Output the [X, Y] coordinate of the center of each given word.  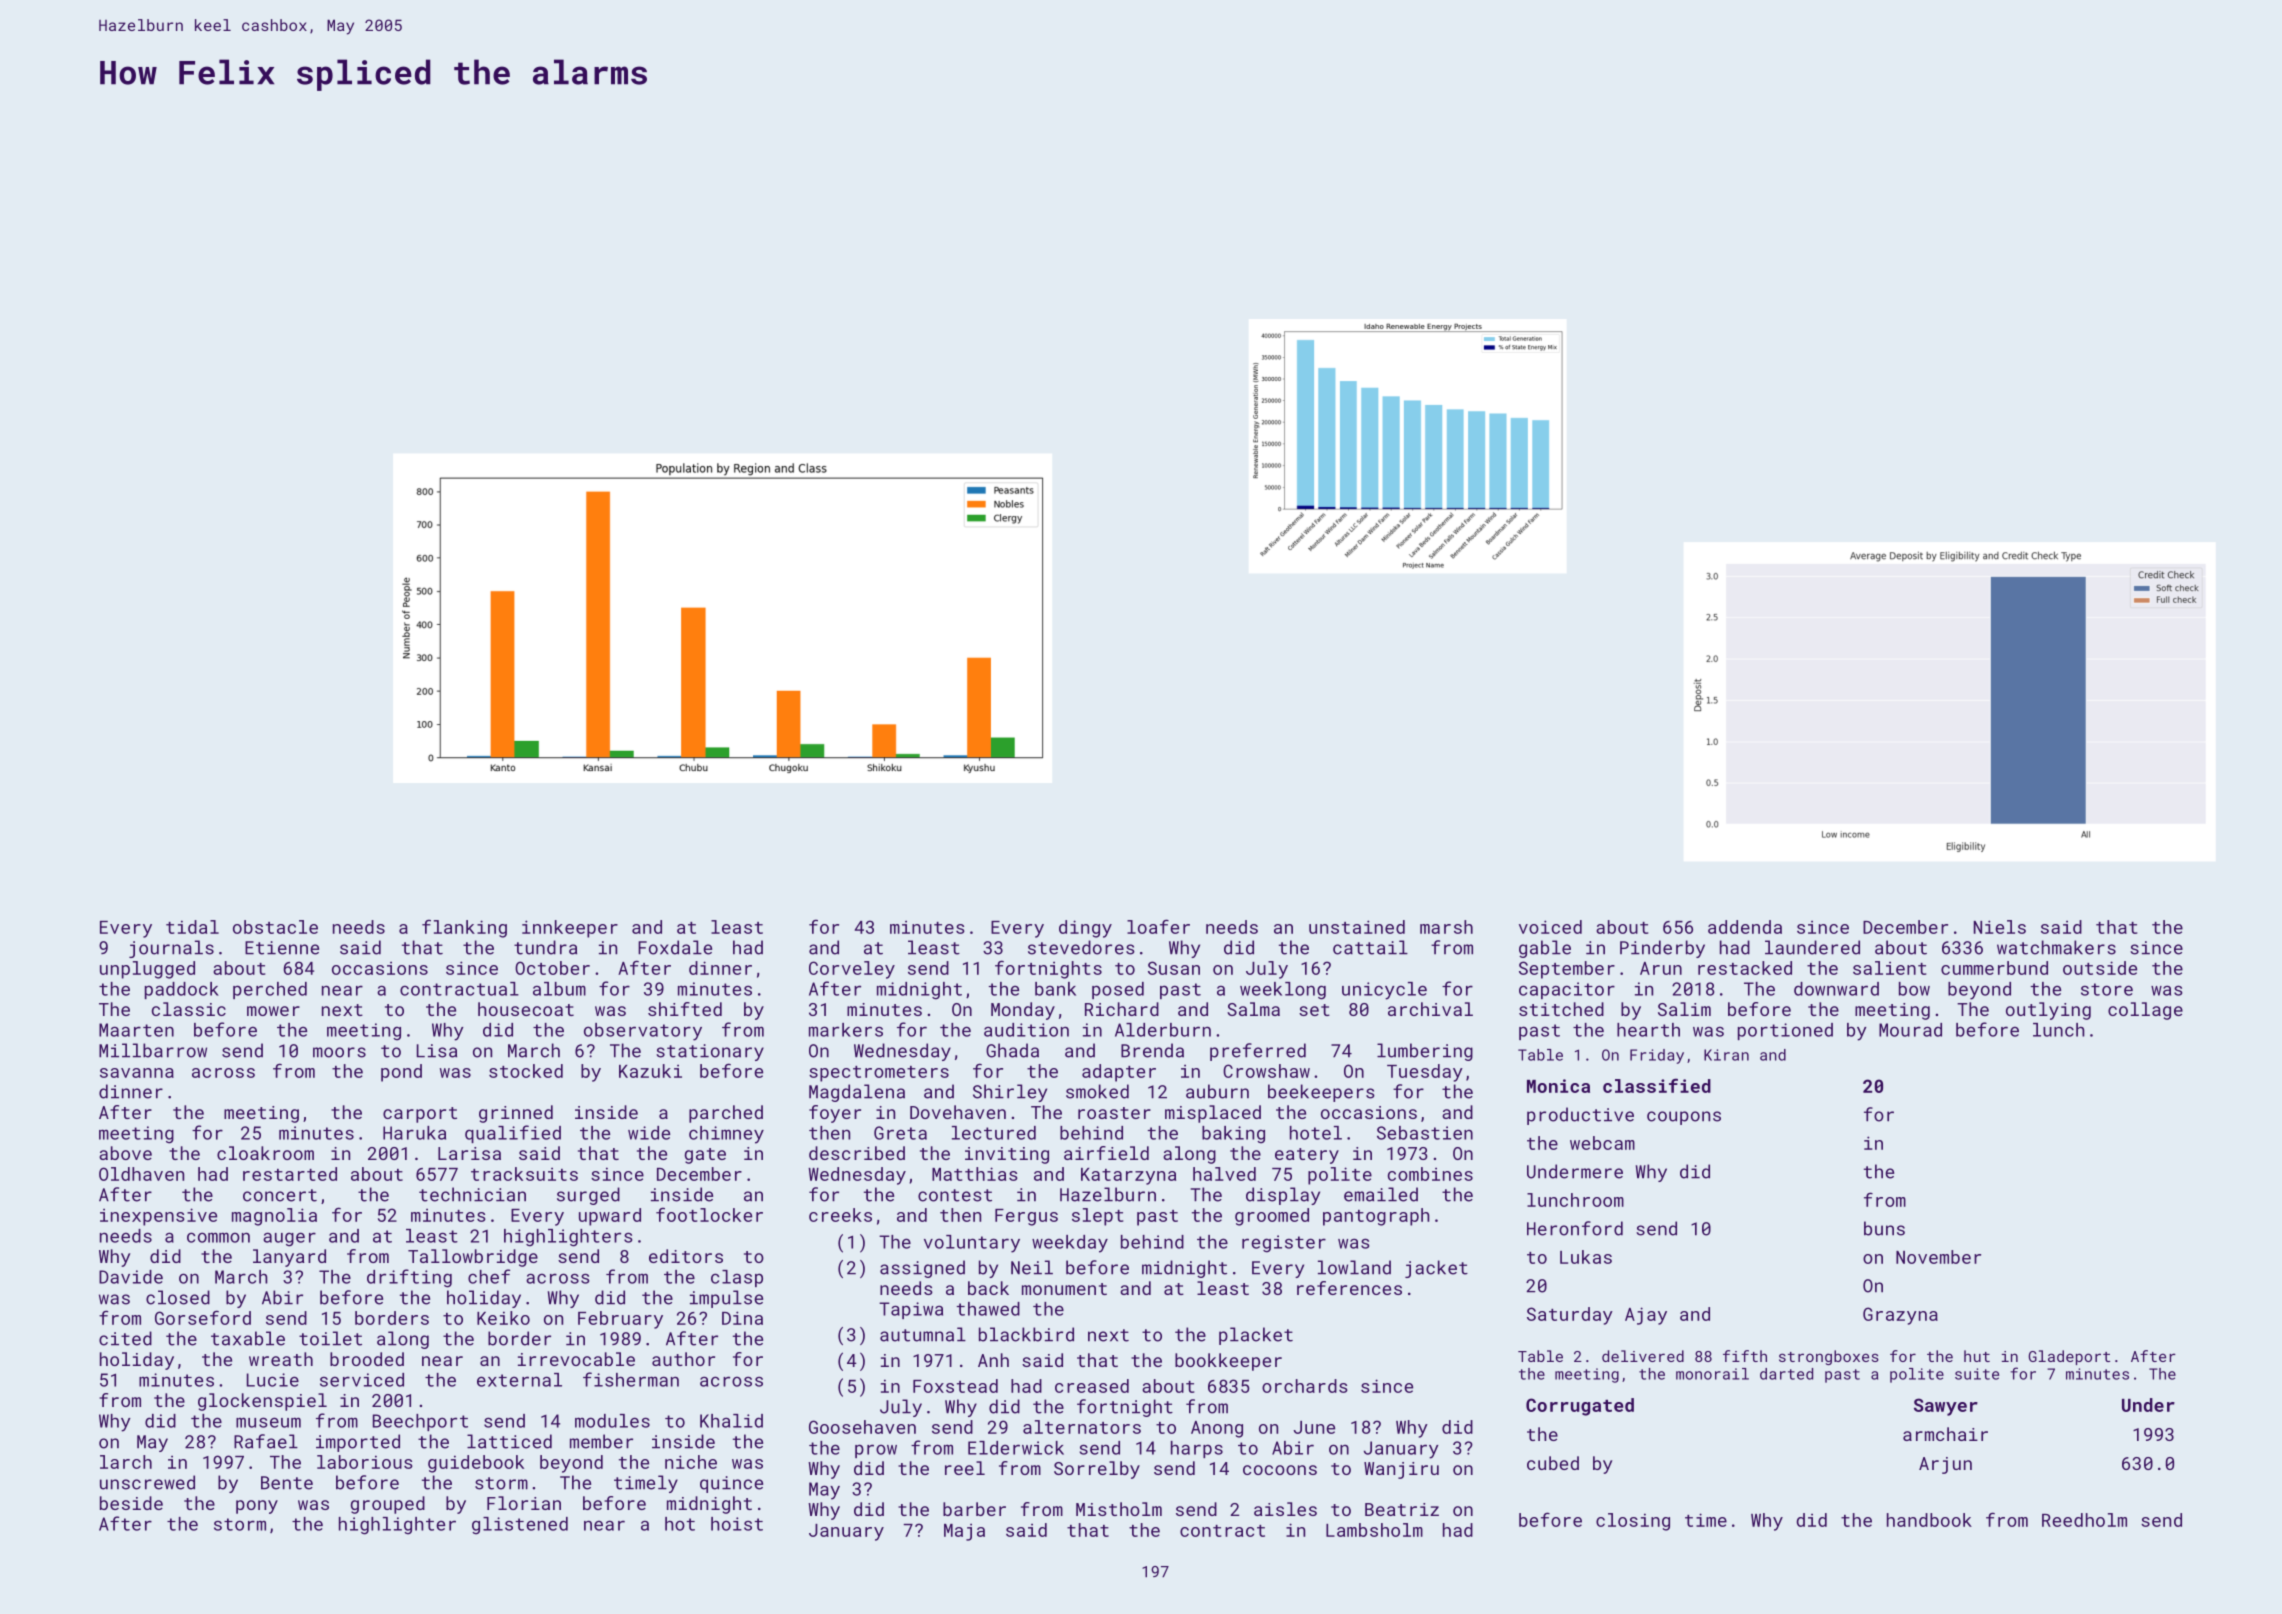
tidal [192, 927]
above [125, 1153]
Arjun [1945, 1465]
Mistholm [1119, 1509]
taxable [248, 1338]
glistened [520, 1526]
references [1349, 1288]
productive [1580, 1116]
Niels [2000, 927]
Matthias [975, 1174]
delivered [1643, 1356]
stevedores [1081, 947]
